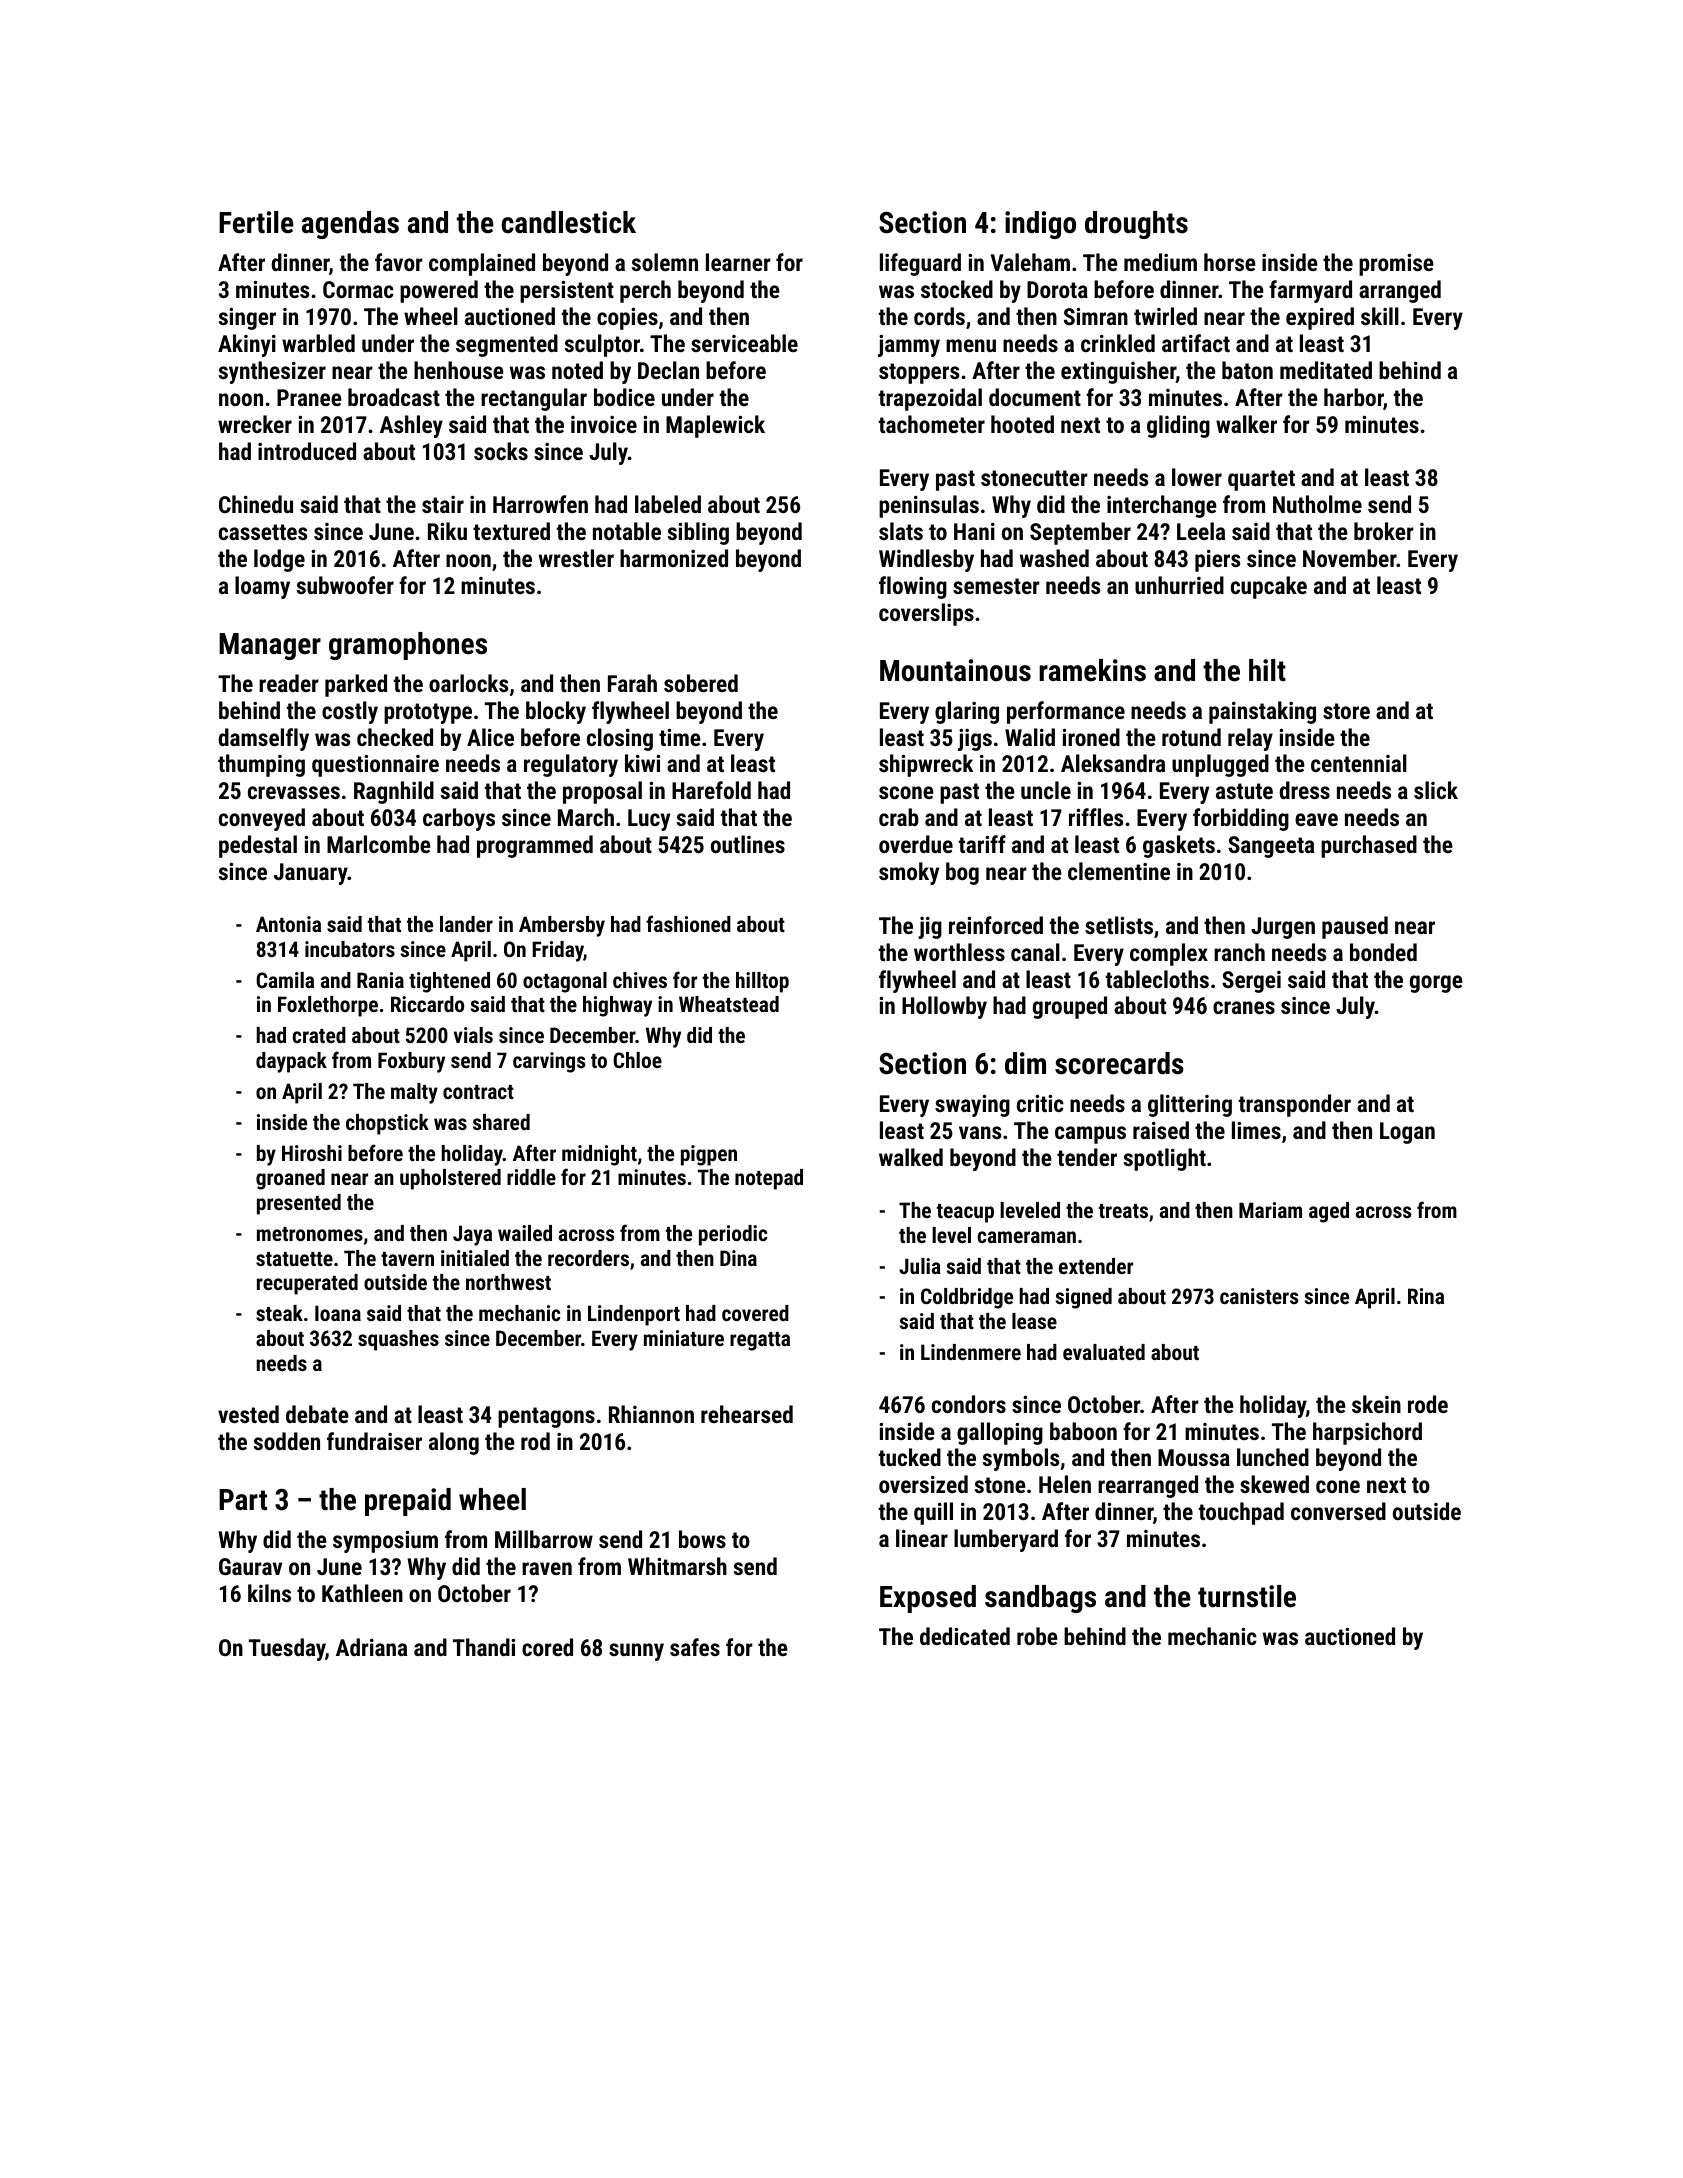 The height and width of the page is (2178, 1683). What do you see at coordinates (387, 1124) in the page?
I see `chopstick` at bounding box center [387, 1124].
